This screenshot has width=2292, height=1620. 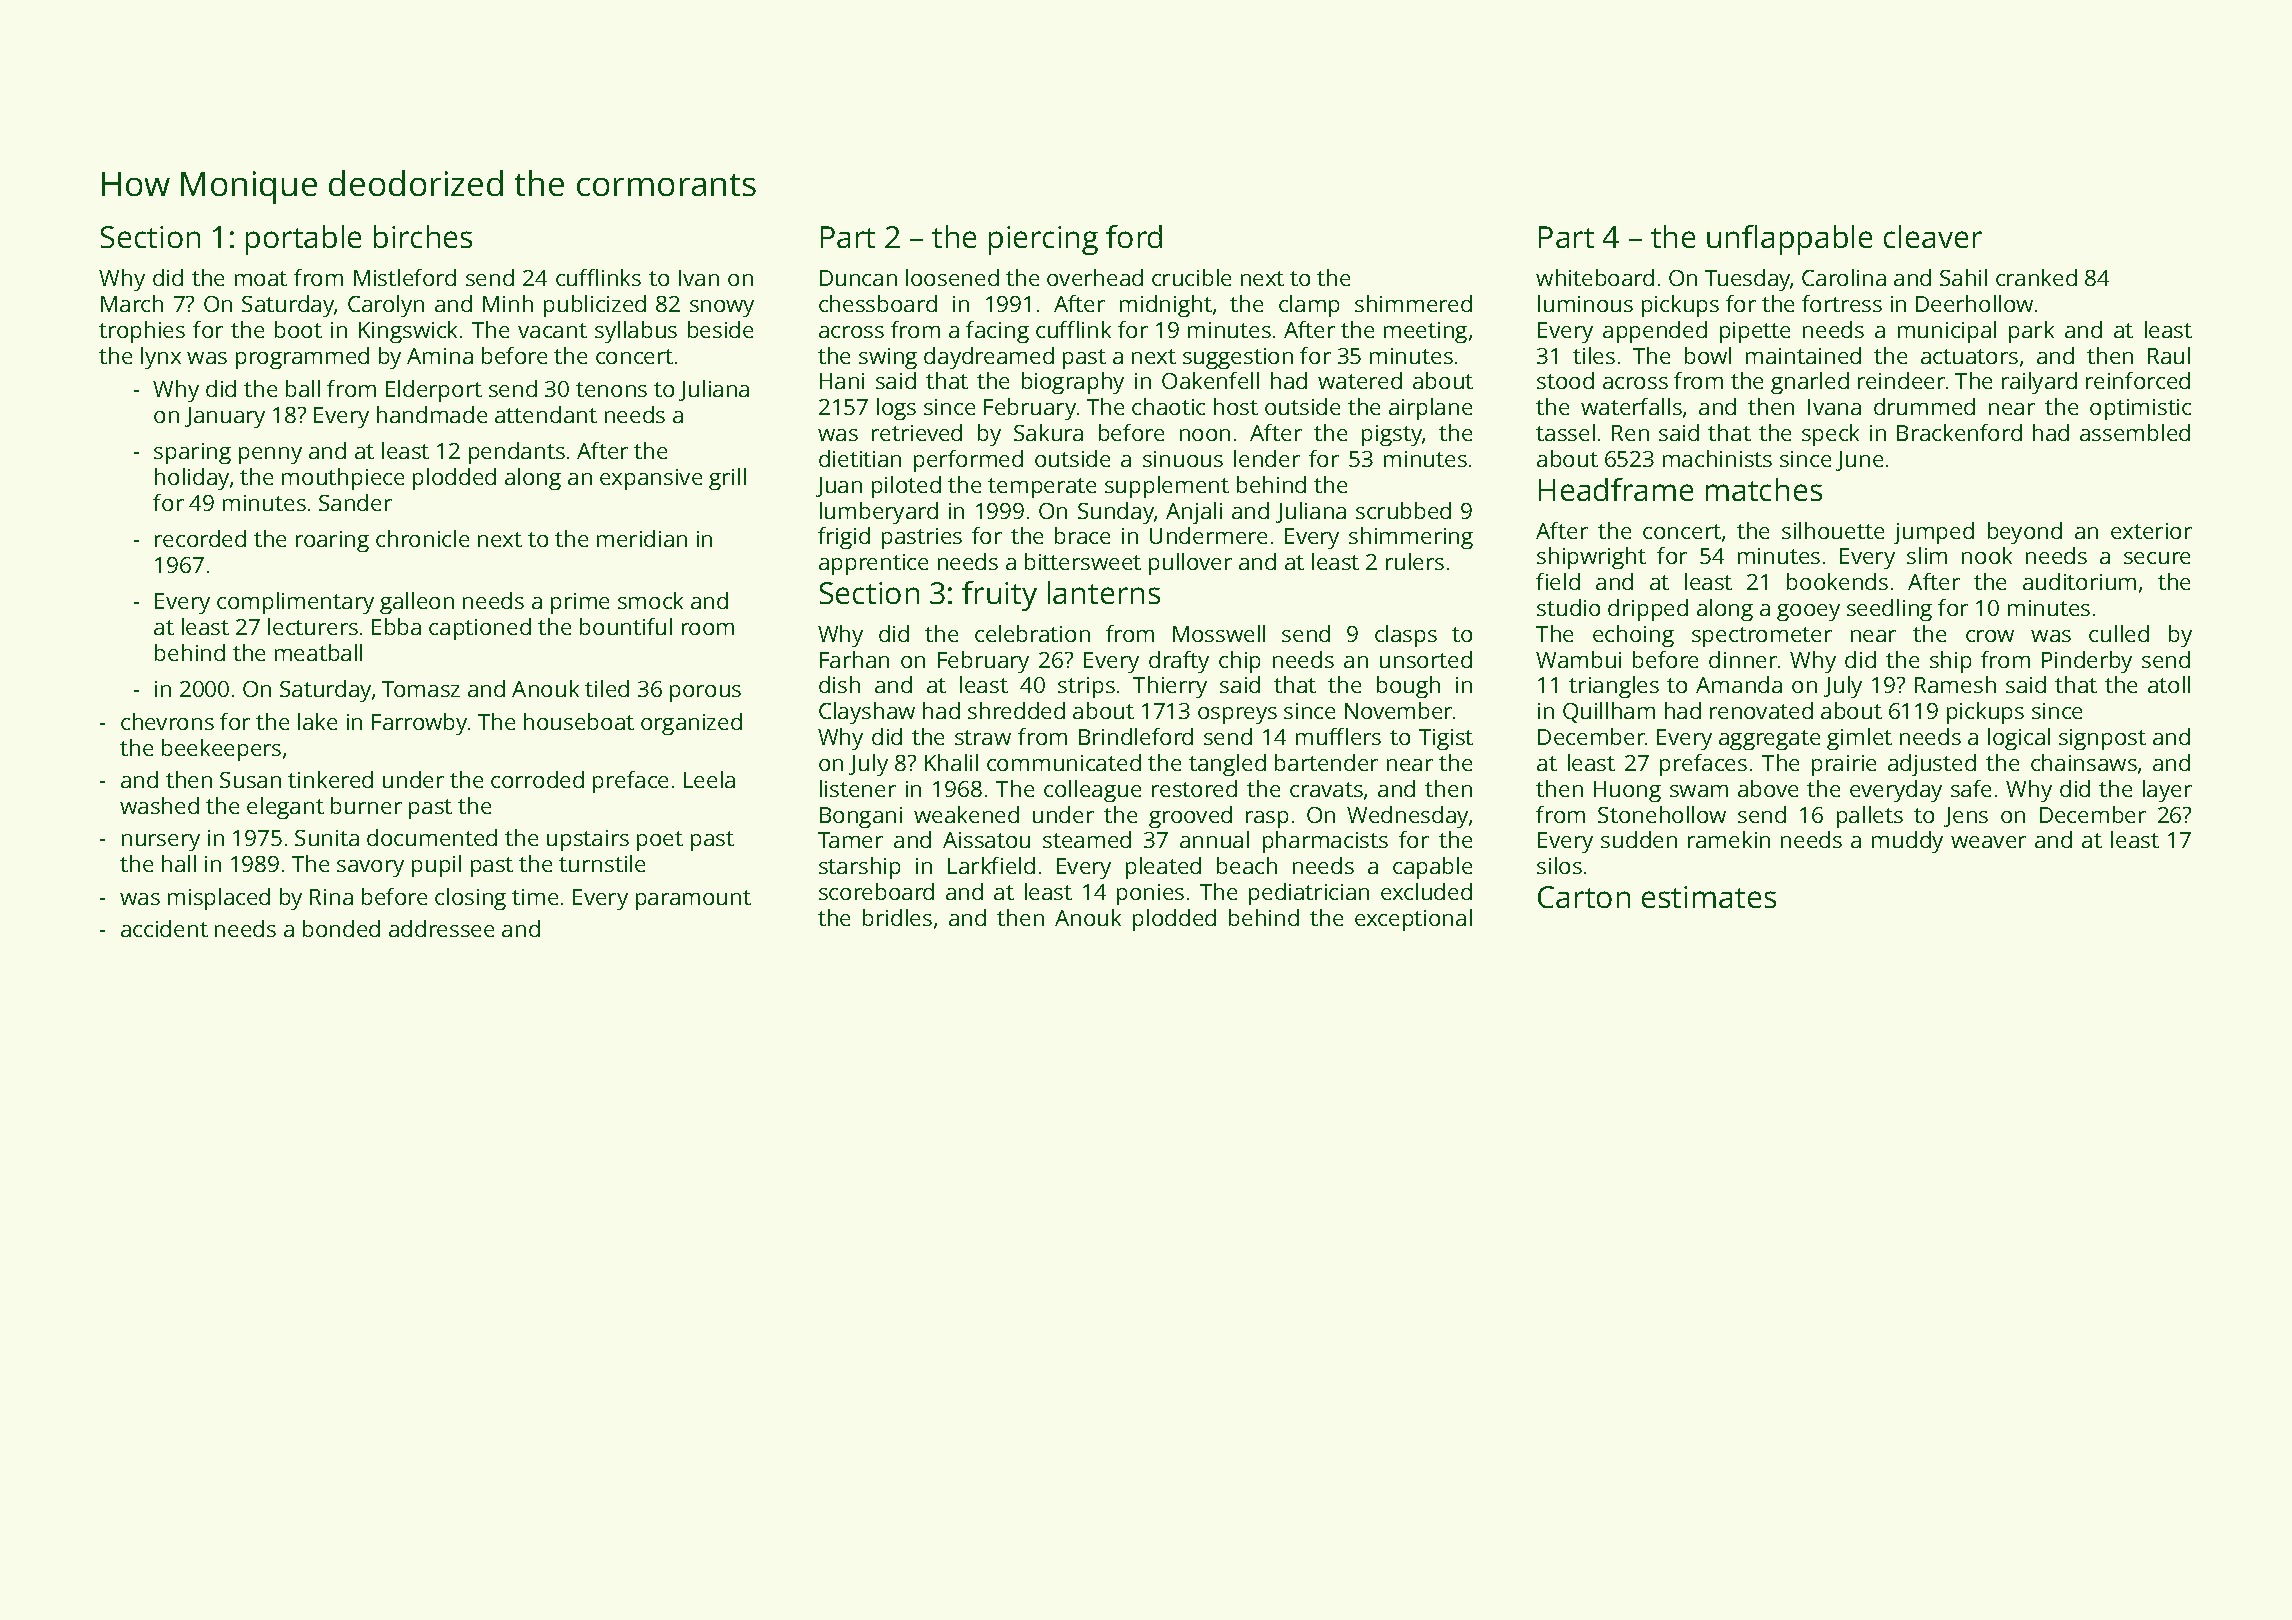 I want to click on hall, so click(x=179, y=863).
